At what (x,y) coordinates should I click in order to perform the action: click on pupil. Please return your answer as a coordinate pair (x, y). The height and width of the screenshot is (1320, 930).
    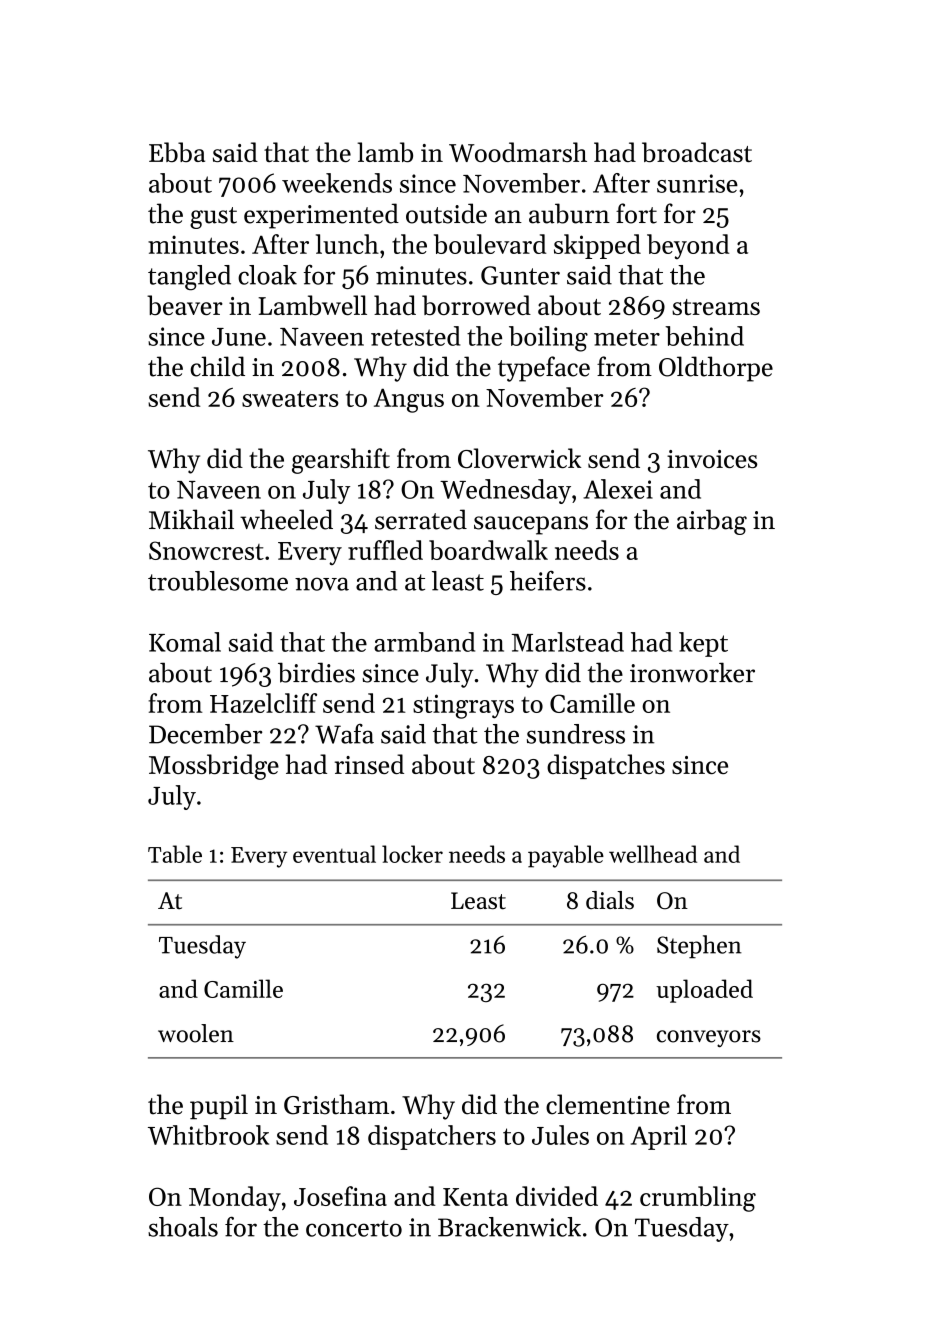
    Looking at the image, I should click on (219, 1106).
